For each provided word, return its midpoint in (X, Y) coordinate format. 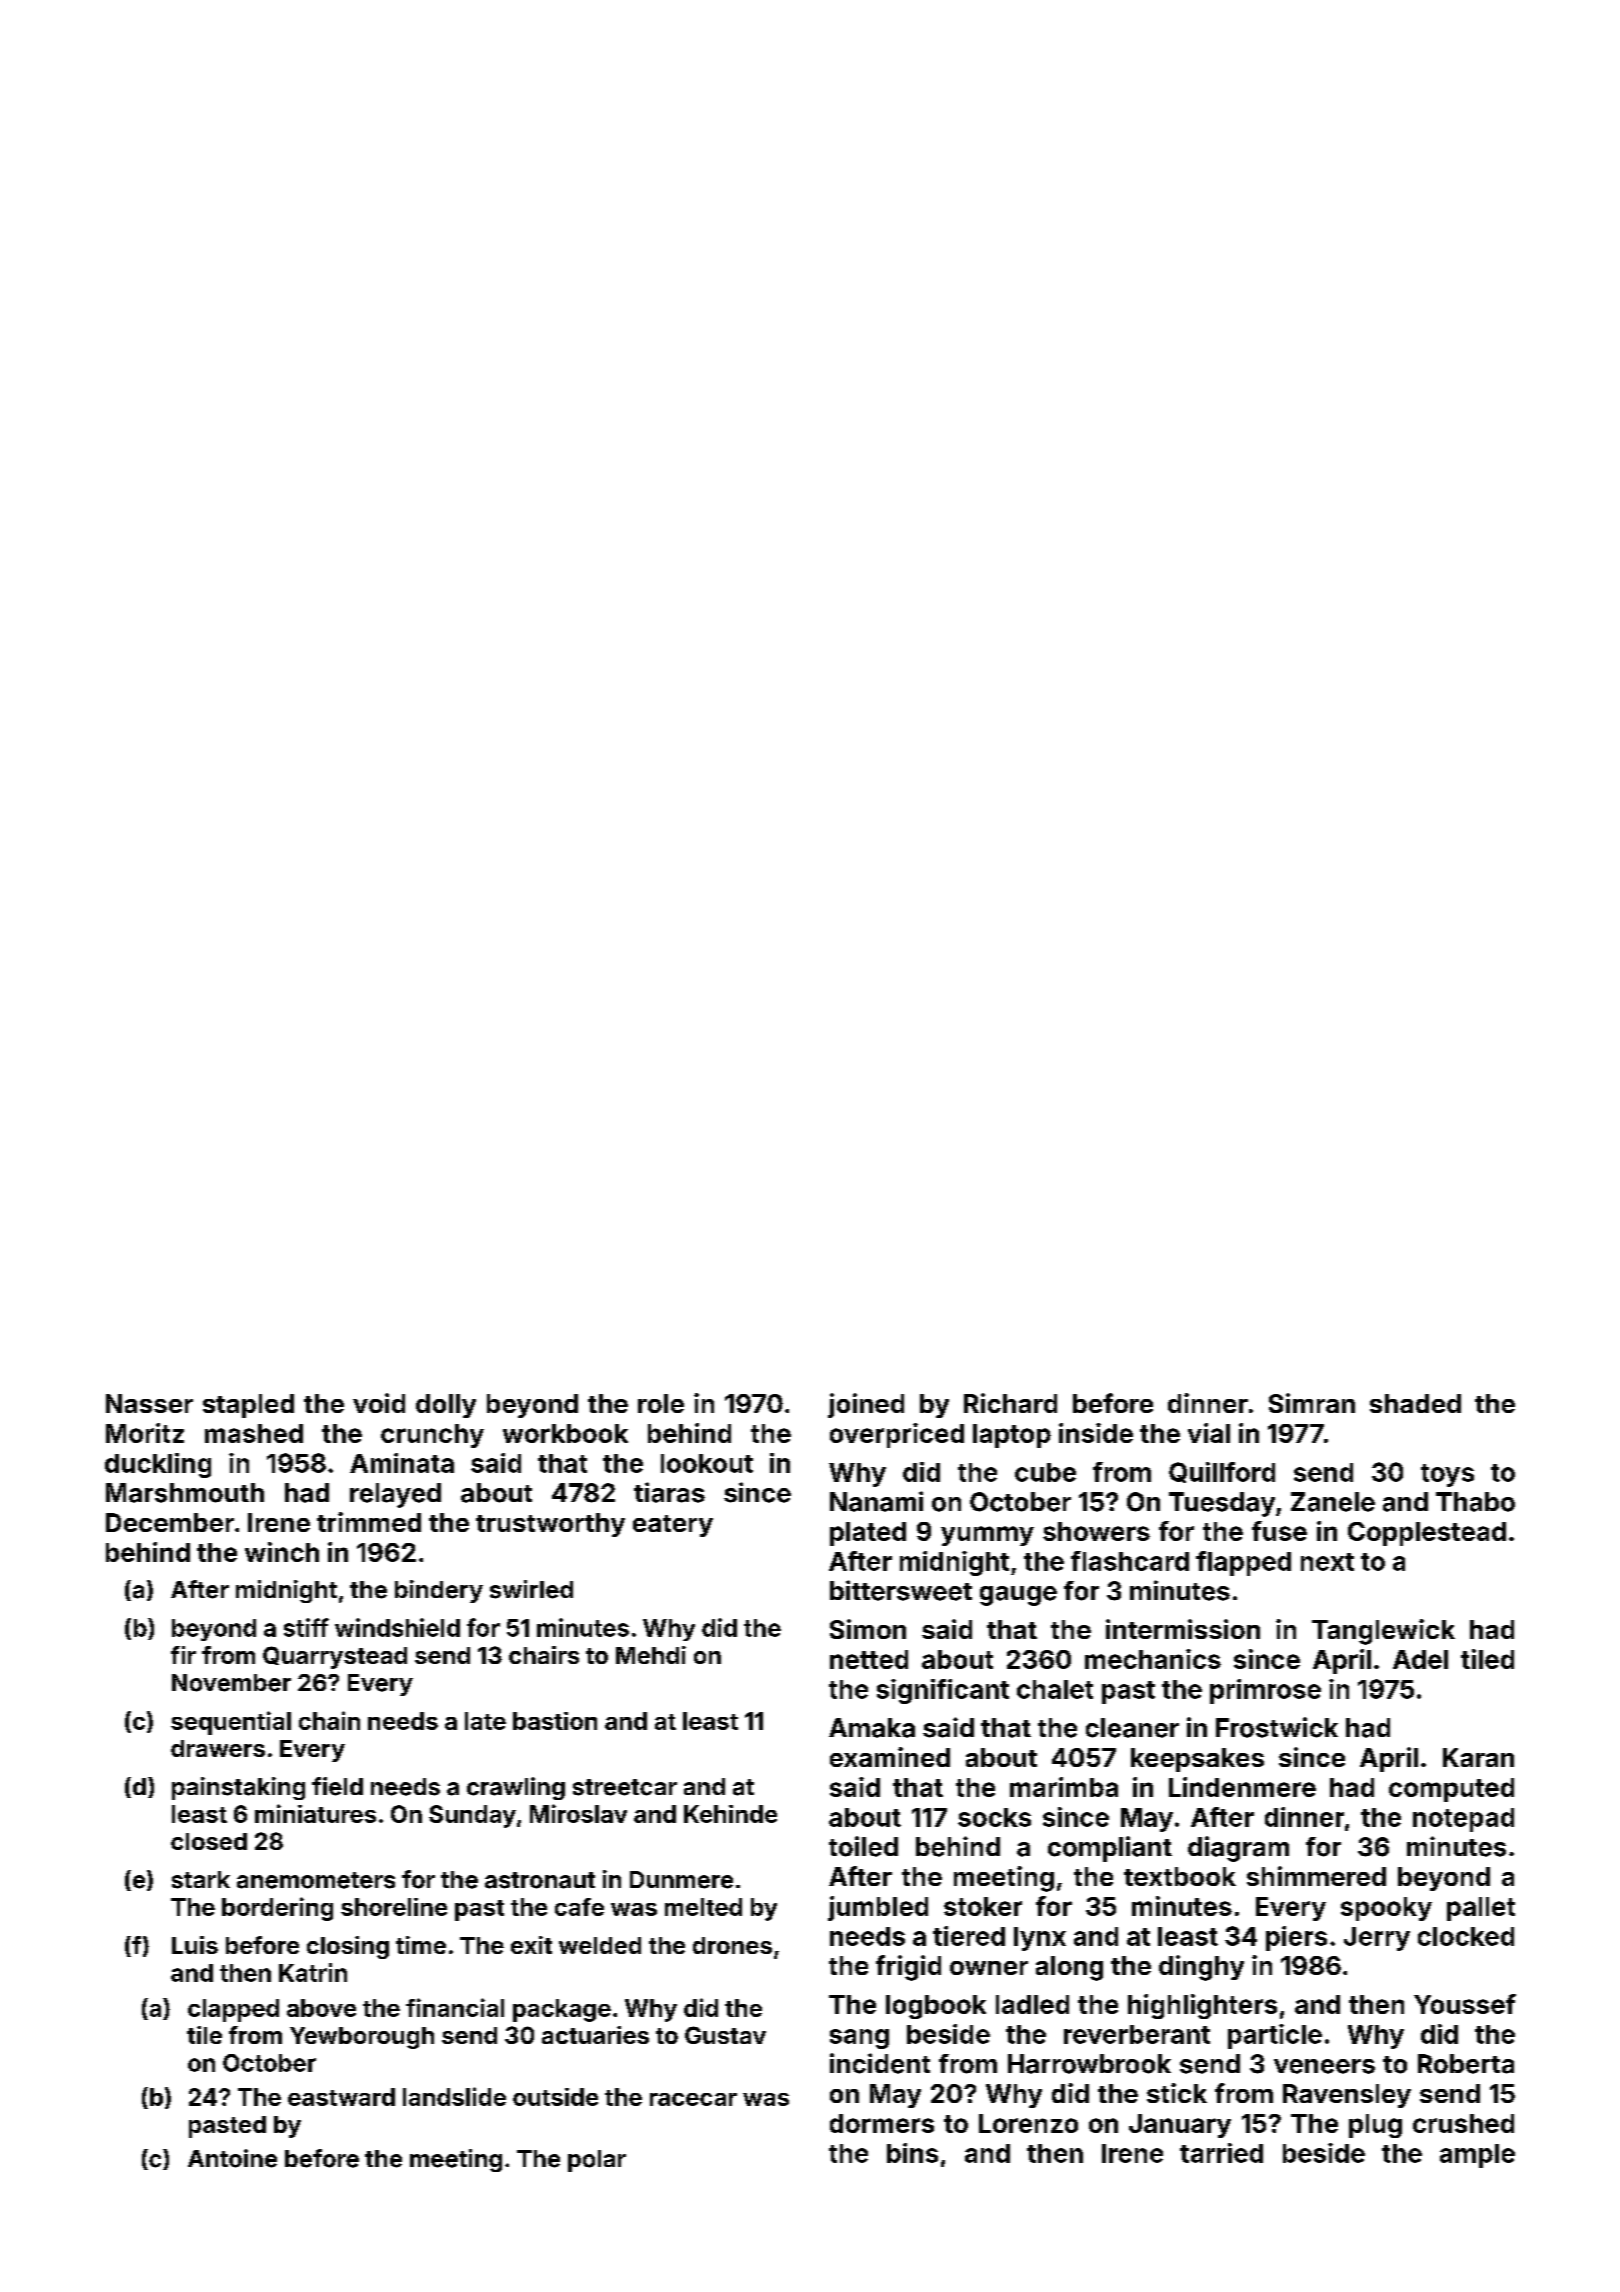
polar (597, 2161)
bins (912, 2153)
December (170, 1522)
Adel (1420, 1659)
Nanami (876, 1501)
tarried (1221, 2153)
